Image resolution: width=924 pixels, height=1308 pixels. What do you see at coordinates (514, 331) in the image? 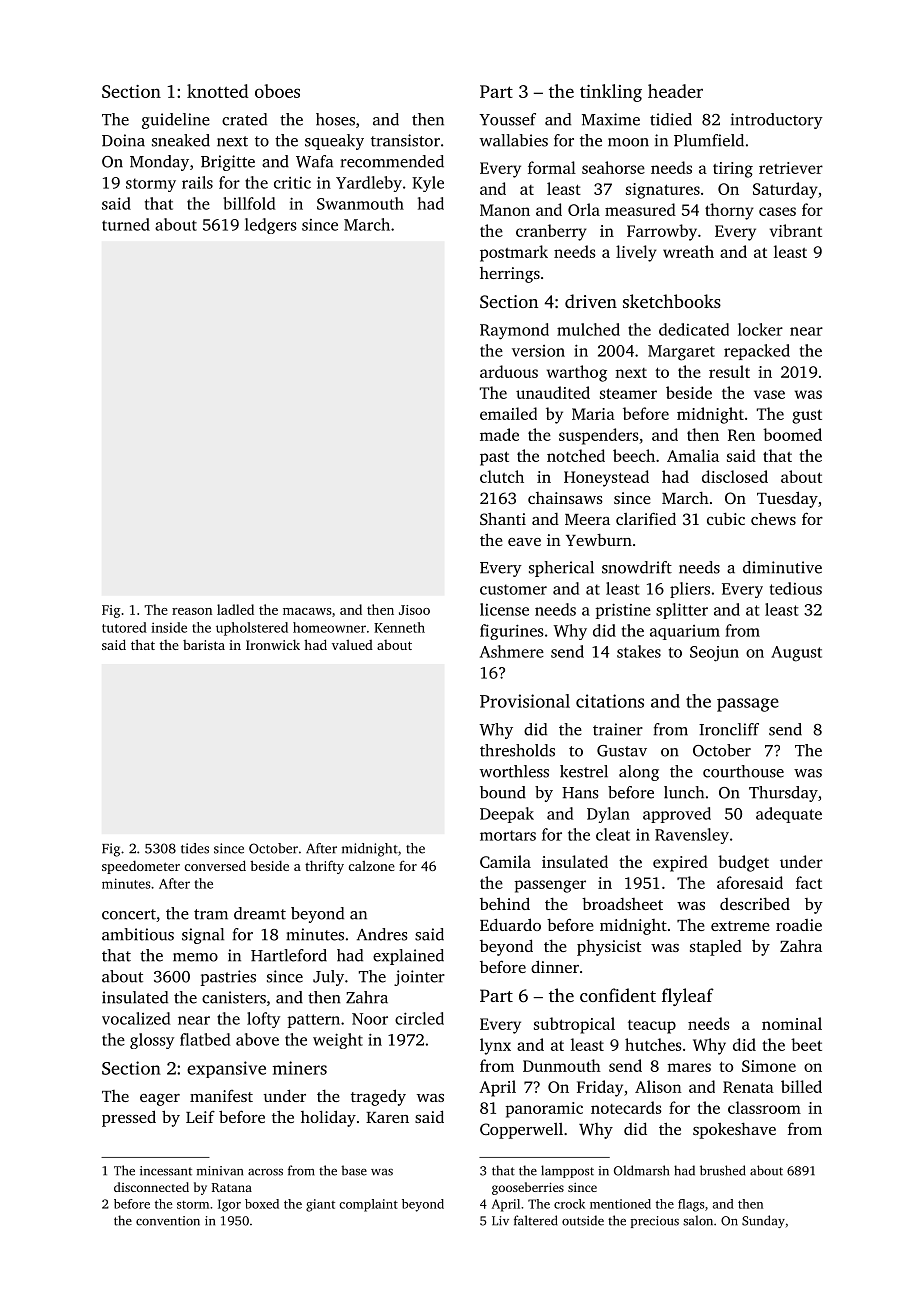
I see `Raymond` at bounding box center [514, 331].
